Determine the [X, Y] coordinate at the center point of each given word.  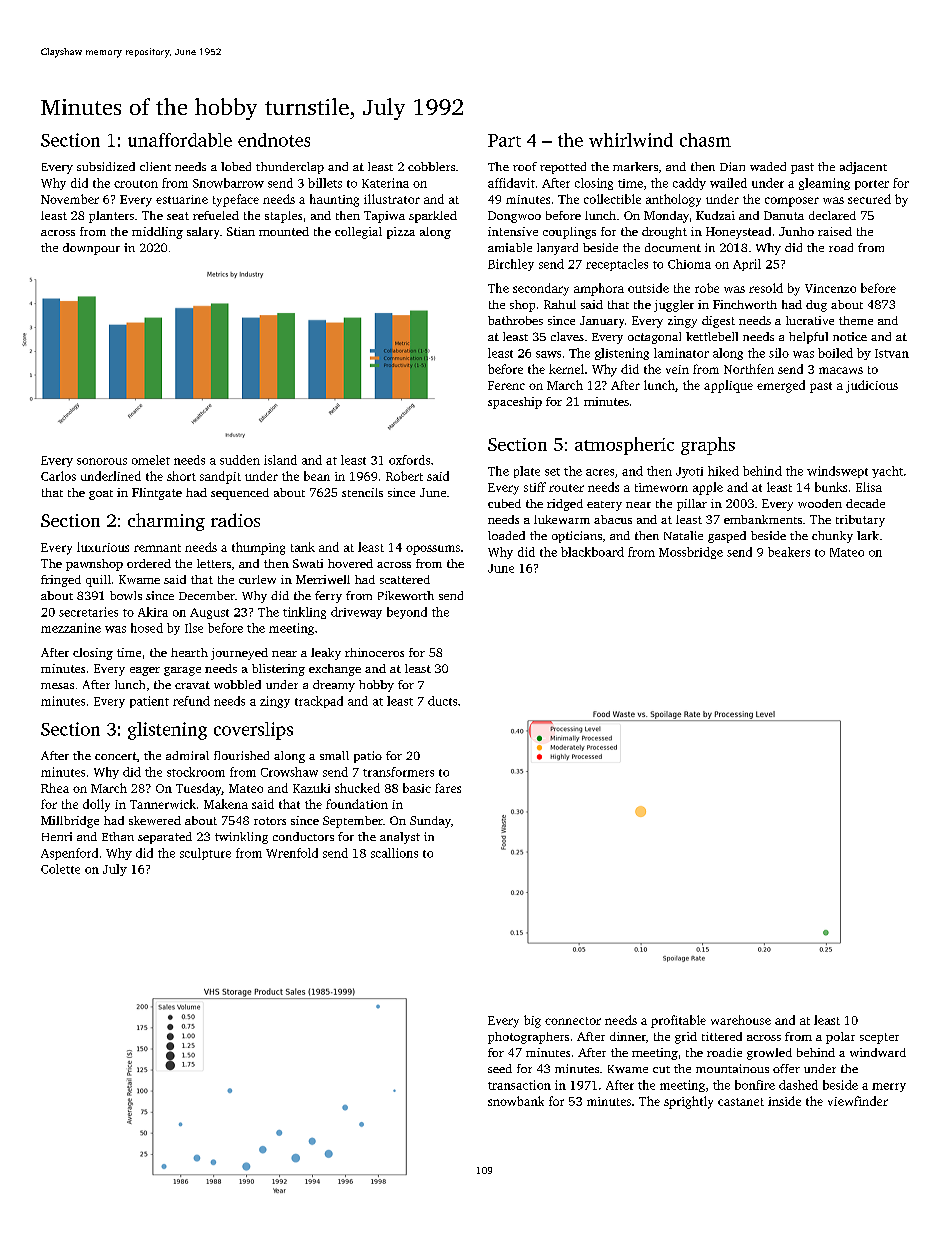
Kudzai [715, 215]
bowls [126, 595]
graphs [708, 446]
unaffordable [180, 140]
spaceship [515, 403]
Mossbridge [691, 553]
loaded [506, 535]
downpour [91, 249]
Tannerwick [163, 804]
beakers [789, 552]
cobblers [431, 166]
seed [500, 1068]
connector [573, 1021]
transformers [398, 772]
